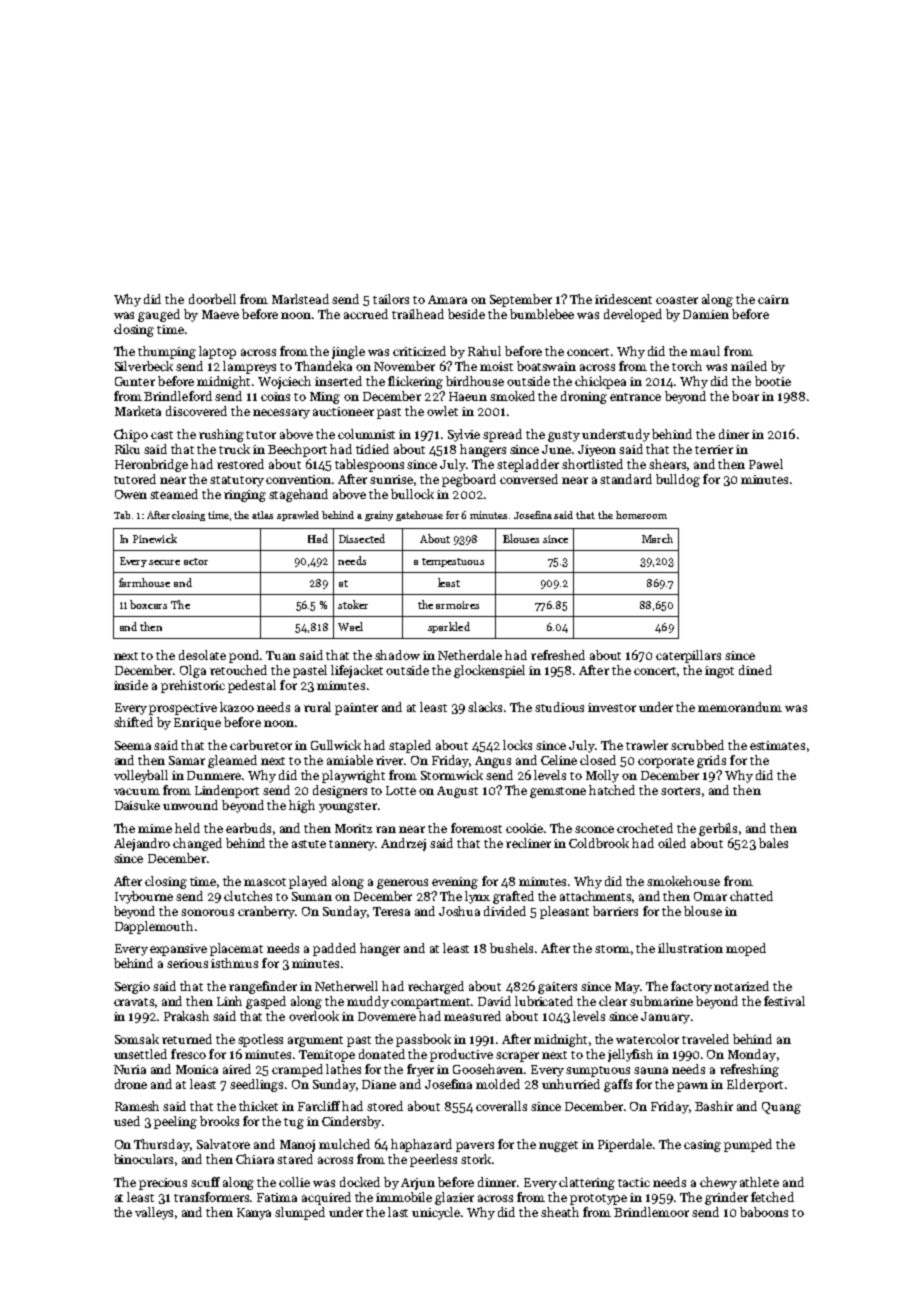  I want to click on haphazard, so click(421, 1145).
